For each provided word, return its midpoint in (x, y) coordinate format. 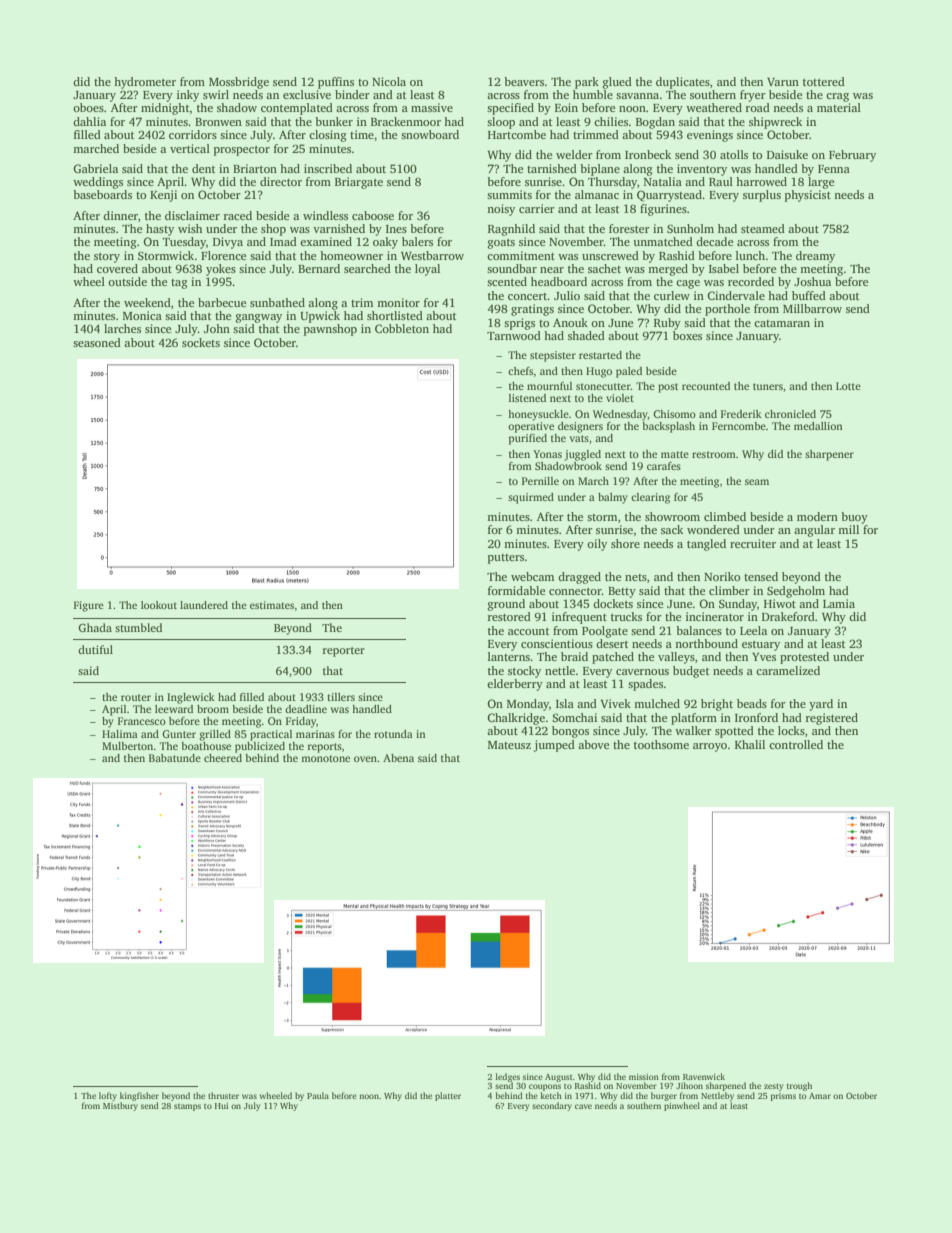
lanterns (509, 656)
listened (527, 398)
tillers (341, 697)
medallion (818, 426)
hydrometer (145, 83)
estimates (272, 605)
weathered (714, 107)
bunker (334, 121)
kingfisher (139, 1096)
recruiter (753, 543)
